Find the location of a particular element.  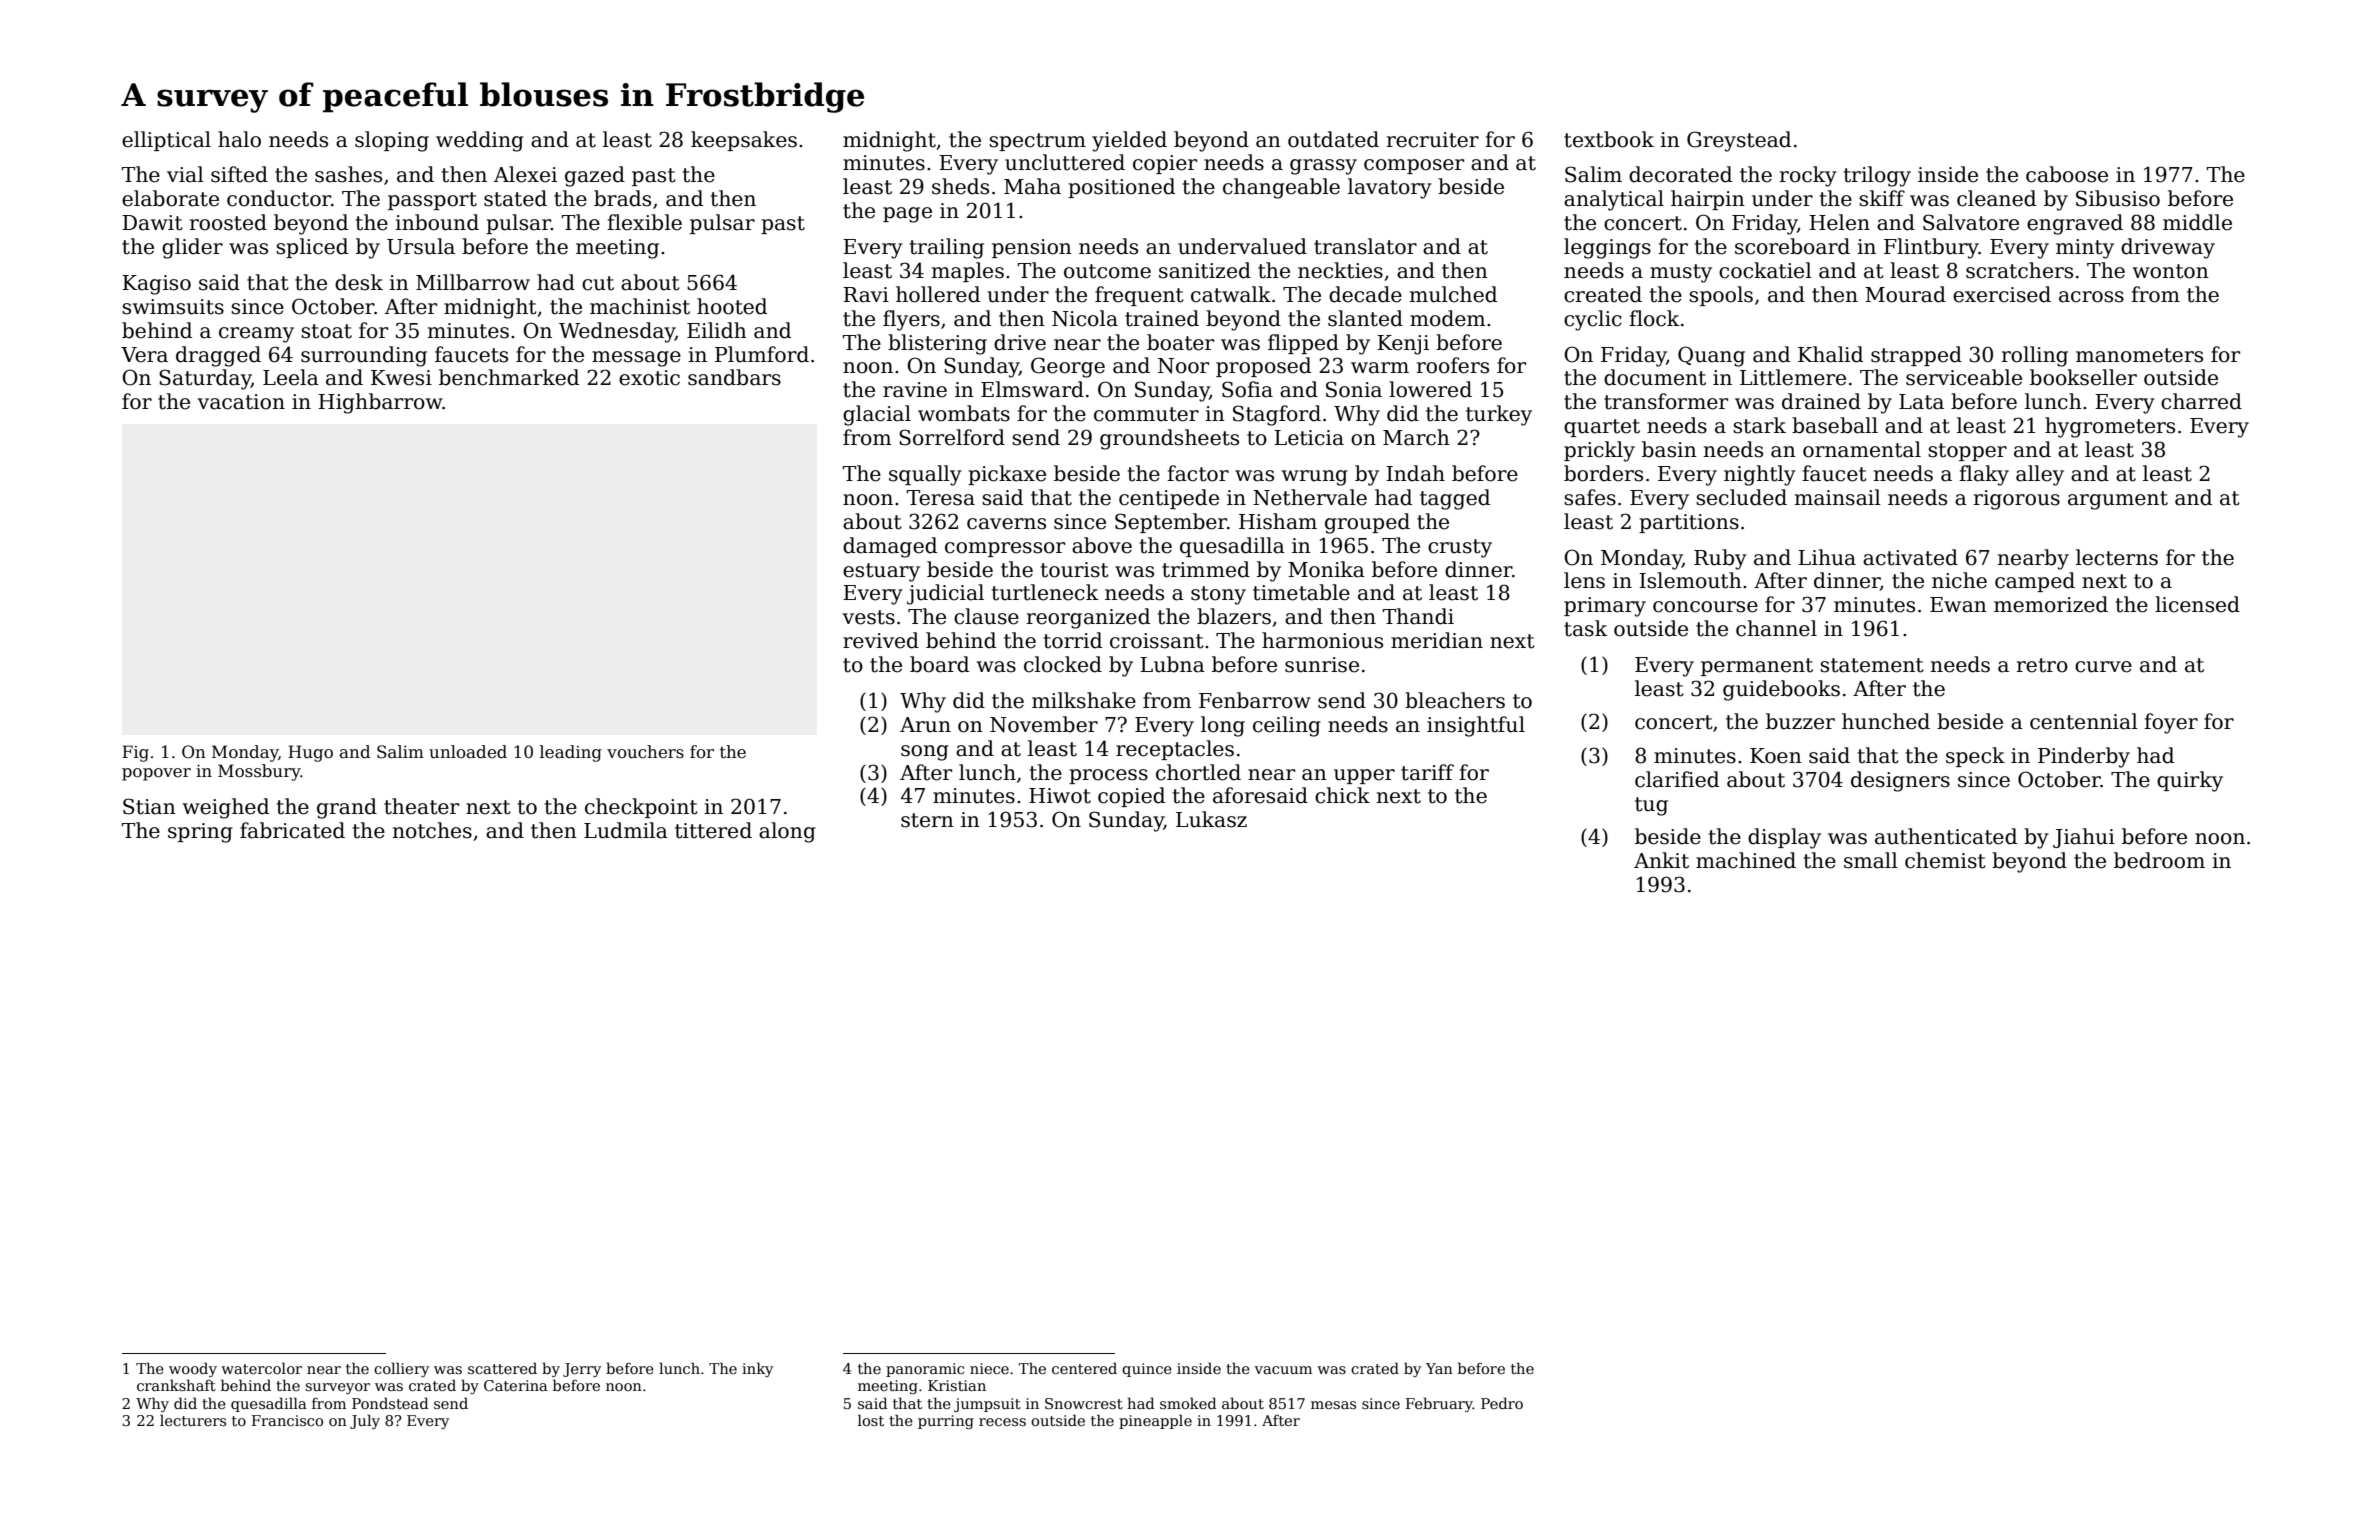

outcome is located at coordinates (1107, 271).
